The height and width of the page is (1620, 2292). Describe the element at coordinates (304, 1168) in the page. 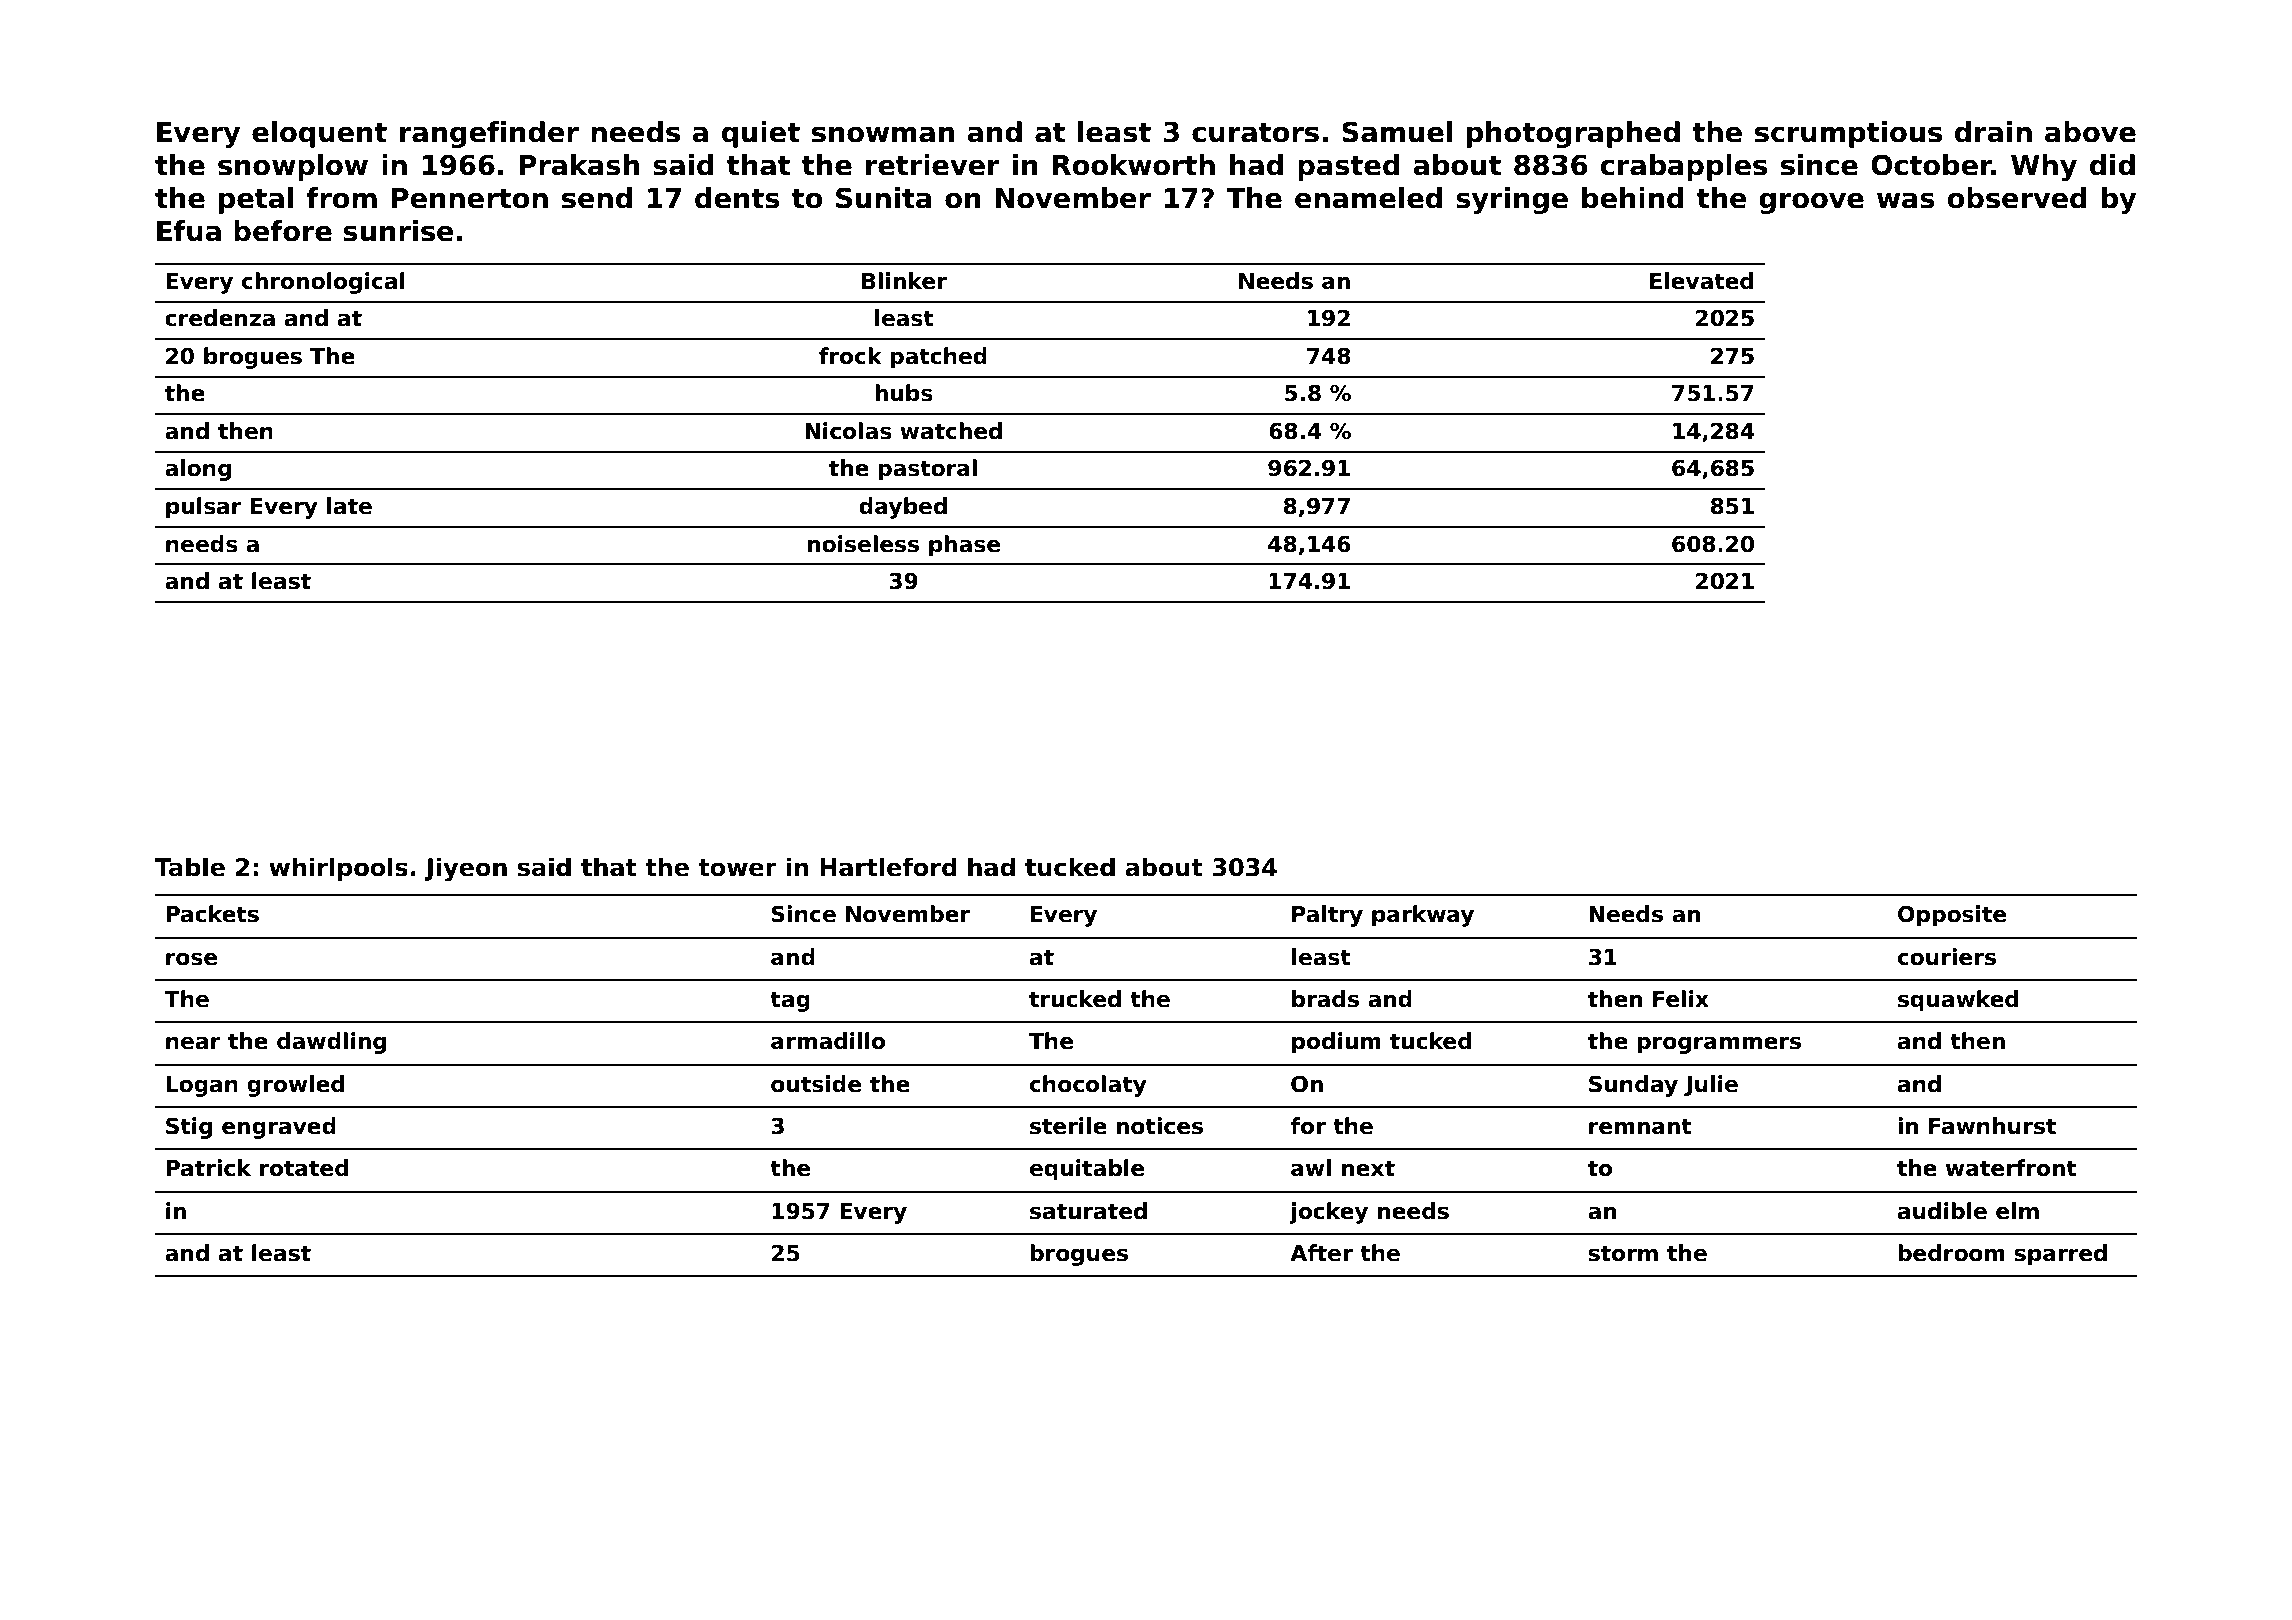

I see `rotated` at that location.
